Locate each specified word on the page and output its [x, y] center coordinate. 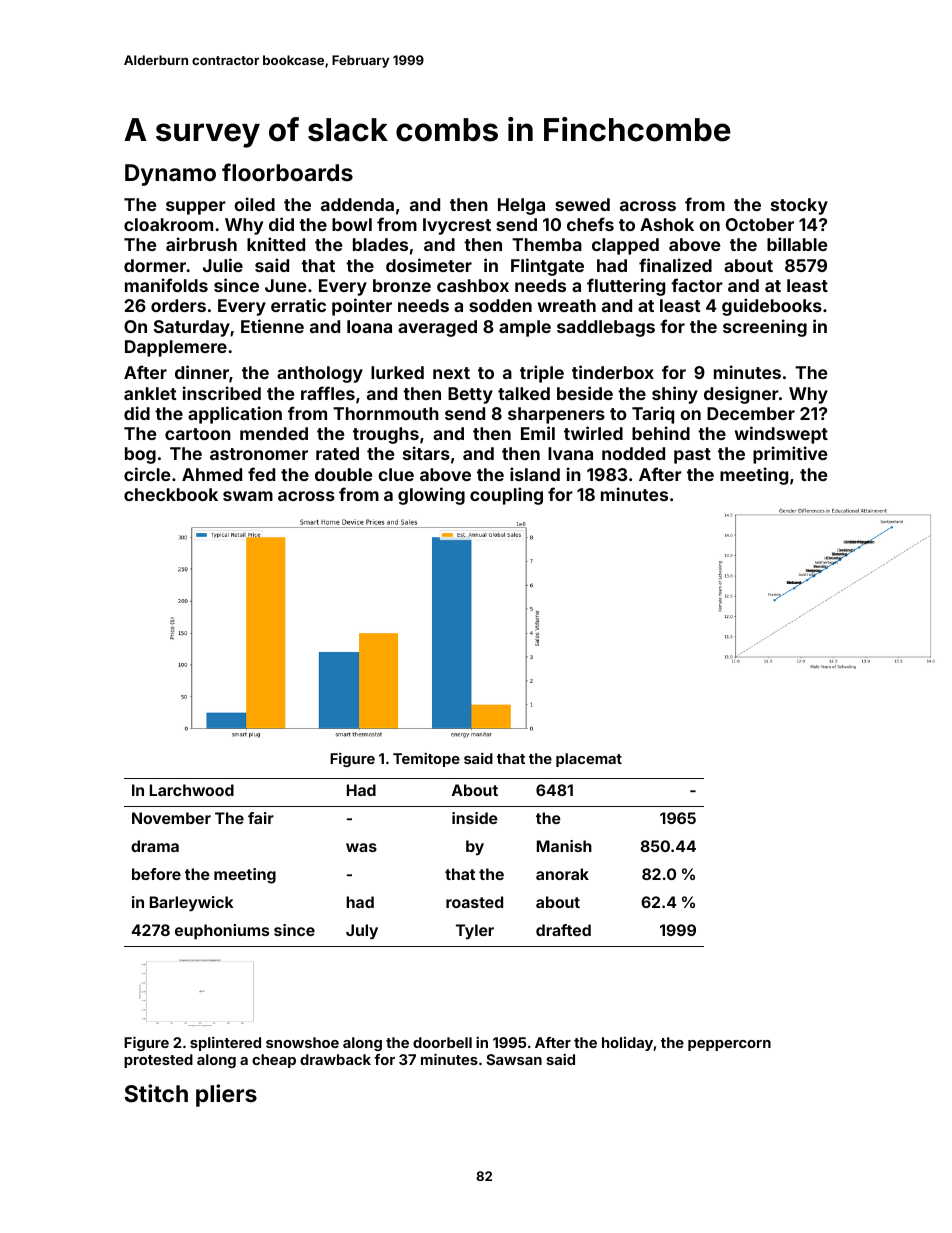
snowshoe [302, 1042]
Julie [223, 265]
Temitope [426, 760]
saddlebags [606, 328]
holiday [628, 1044]
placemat [589, 760]
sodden [500, 305]
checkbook [171, 494]
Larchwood [192, 790]
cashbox [473, 285]
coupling [506, 496]
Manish [564, 846]
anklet [150, 393]
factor [697, 285]
